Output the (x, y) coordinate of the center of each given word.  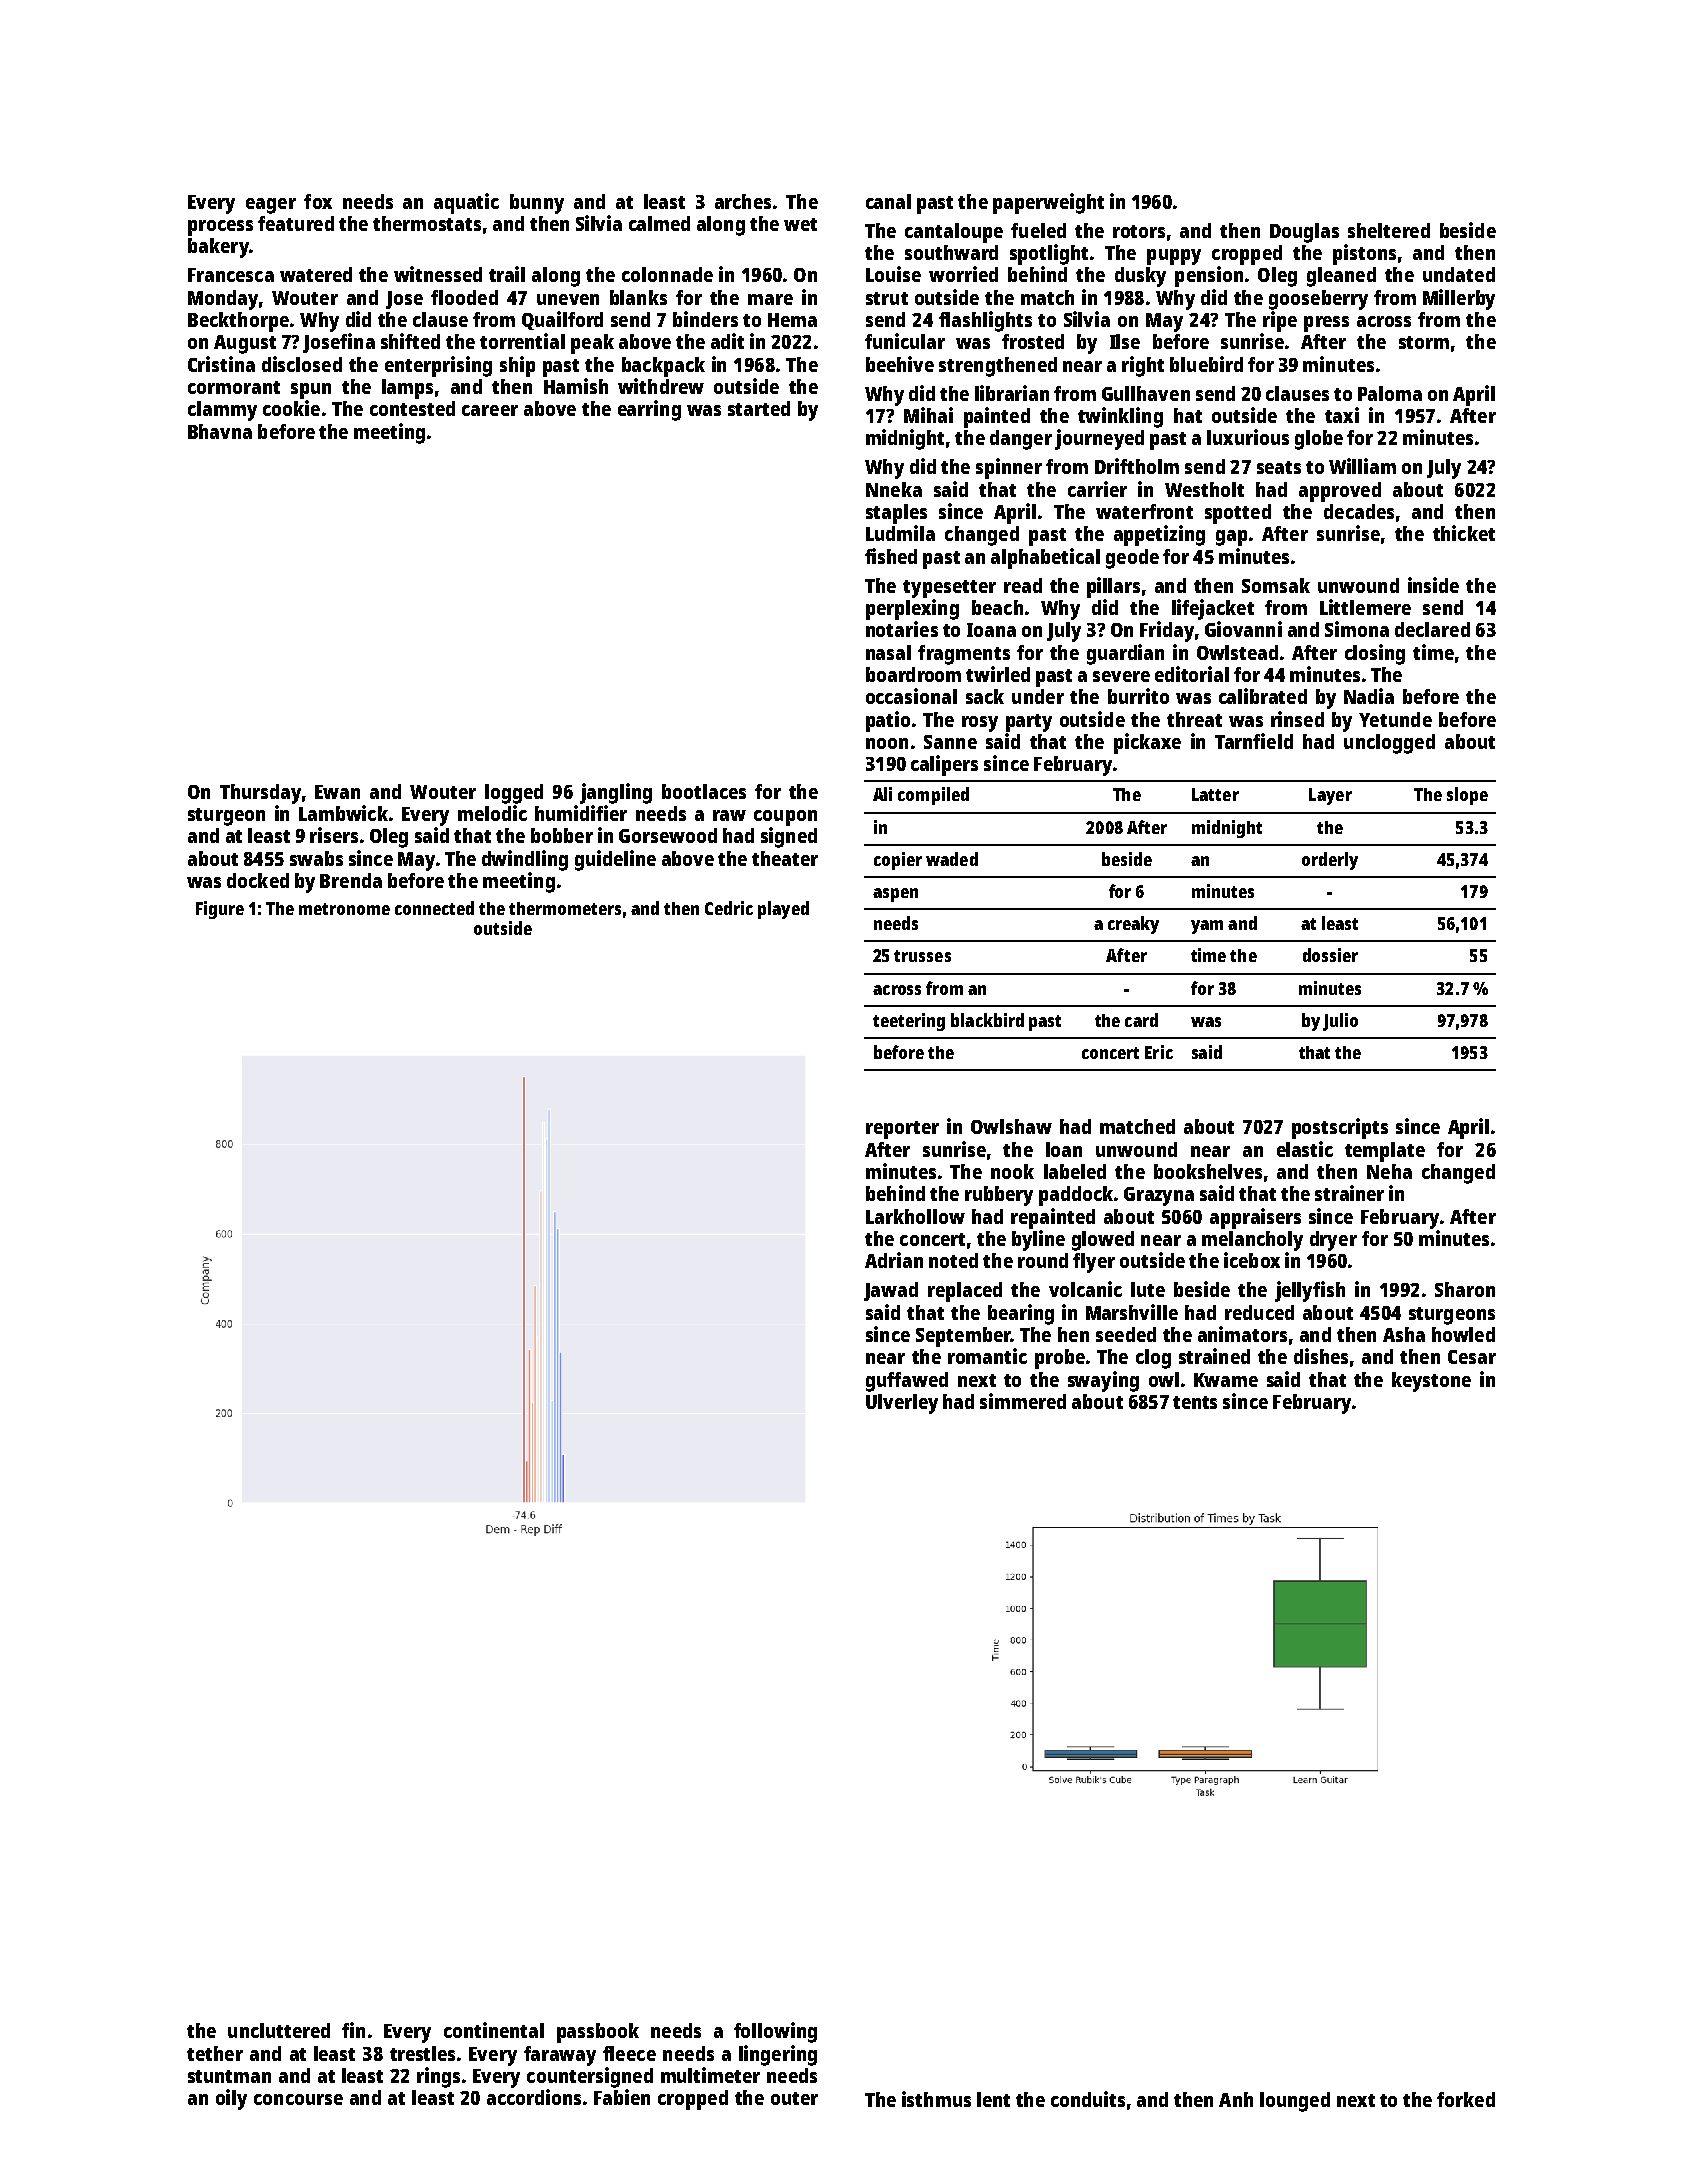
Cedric (729, 908)
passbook (598, 2033)
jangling (616, 793)
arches (743, 201)
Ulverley (902, 1404)
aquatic (466, 203)
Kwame (1226, 1380)
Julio (1340, 1022)
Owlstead (1237, 652)
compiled (933, 796)
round (1043, 1260)
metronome (344, 909)
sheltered (1389, 230)
